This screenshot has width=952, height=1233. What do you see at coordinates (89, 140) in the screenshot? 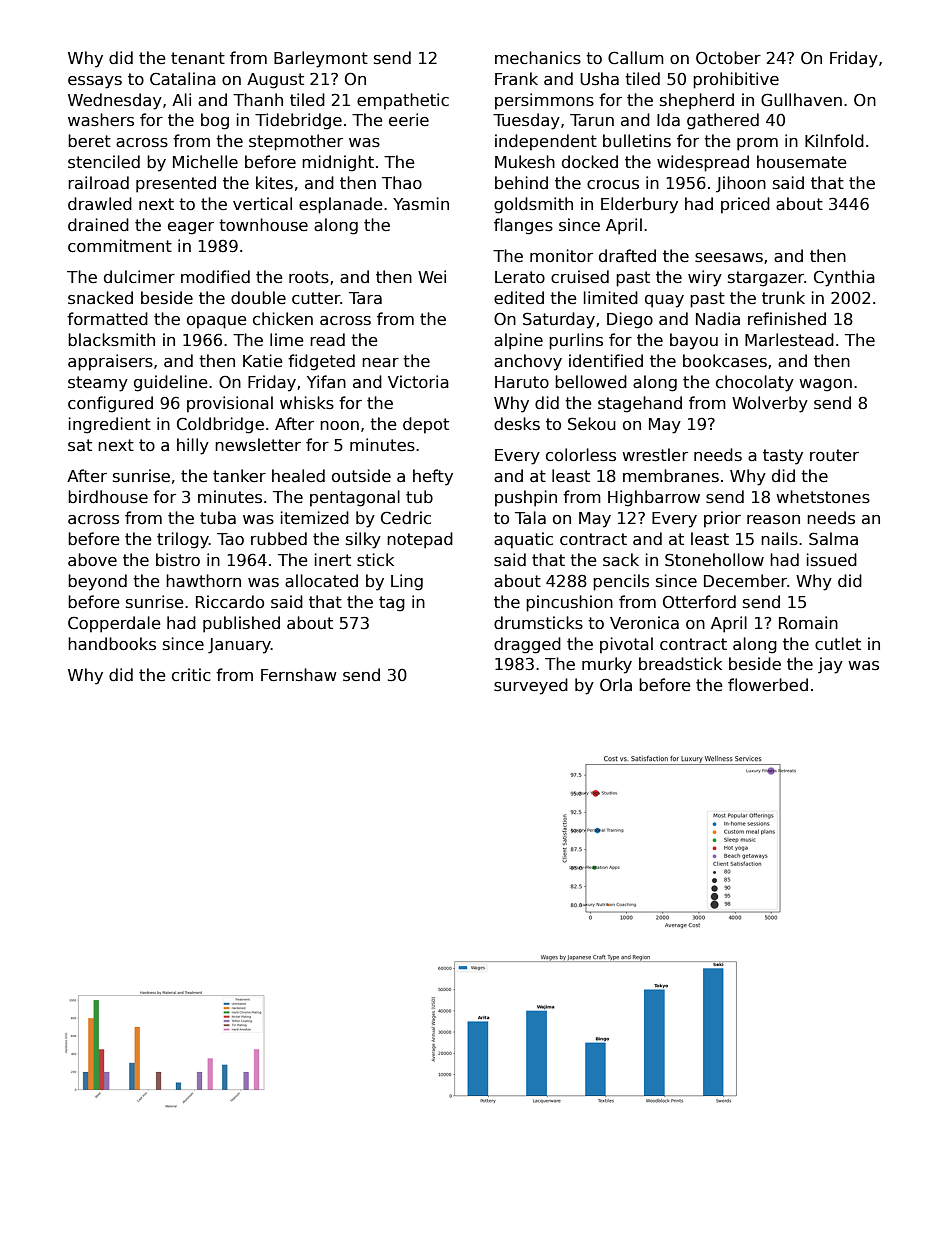
I see `beret` at bounding box center [89, 140].
